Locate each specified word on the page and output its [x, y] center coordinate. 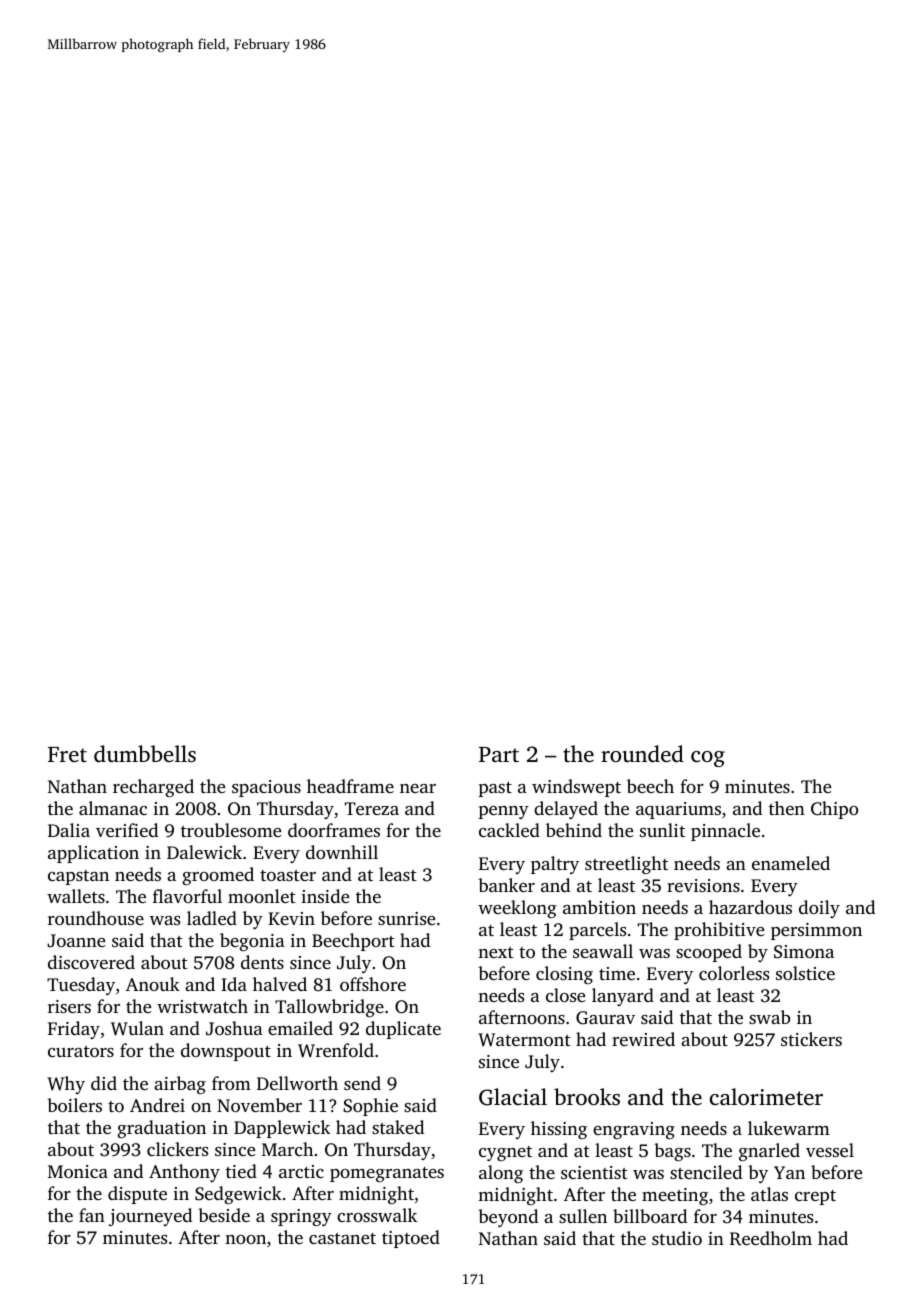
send [362, 1083]
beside [224, 1215]
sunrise [406, 918]
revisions [703, 885]
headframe [350, 786]
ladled [212, 918]
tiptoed [411, 1239]
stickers [811, 1039]
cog [708, 759]
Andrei [157, 1105]
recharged [153, 788]
